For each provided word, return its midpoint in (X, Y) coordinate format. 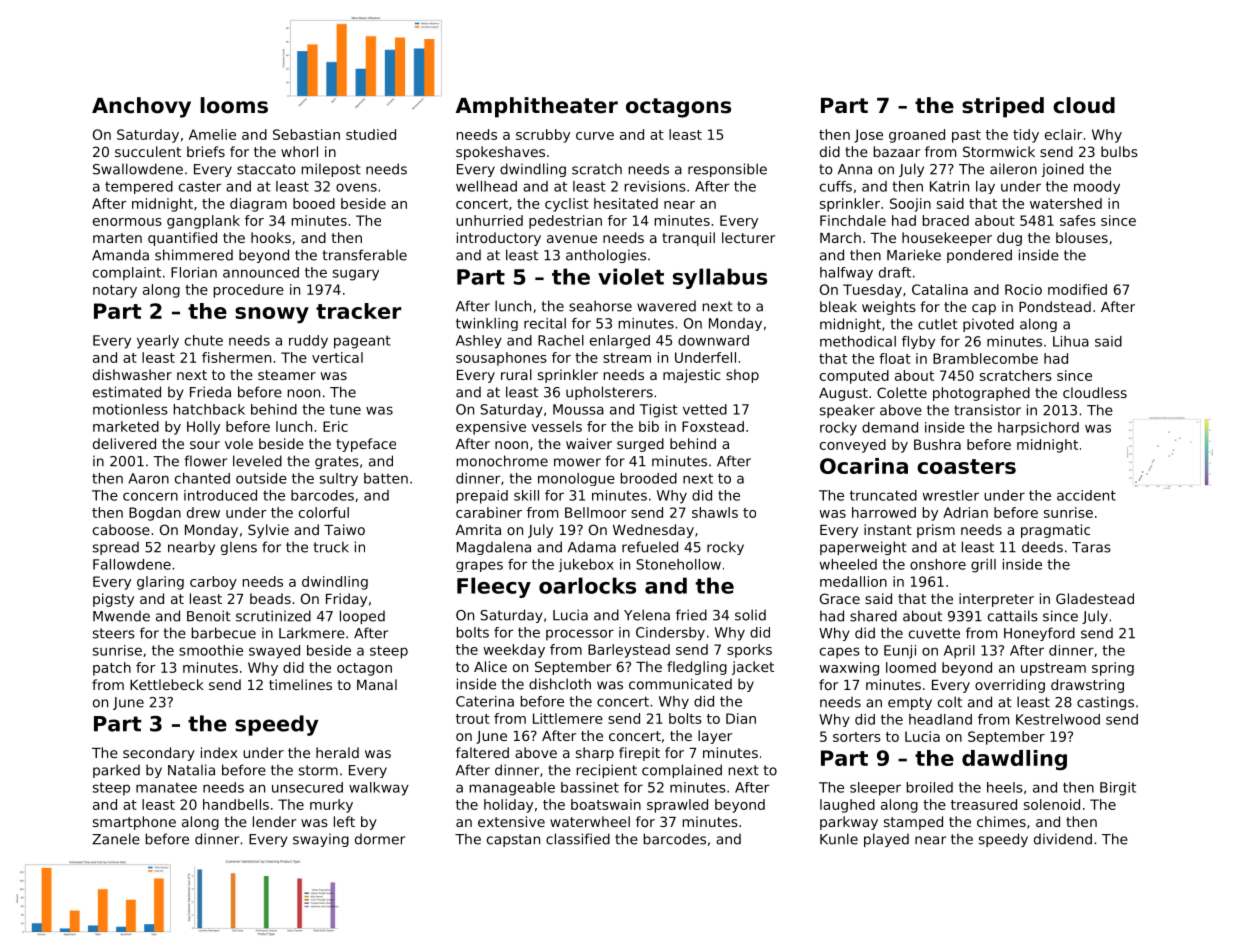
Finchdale (853, 220)
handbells (236, 804)
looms (234, 105)
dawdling (1014, 760)
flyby (918, 342)
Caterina (485, 701)
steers (114, 633)
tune (345, 409)
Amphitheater (537, 107)
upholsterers (609, 393)
